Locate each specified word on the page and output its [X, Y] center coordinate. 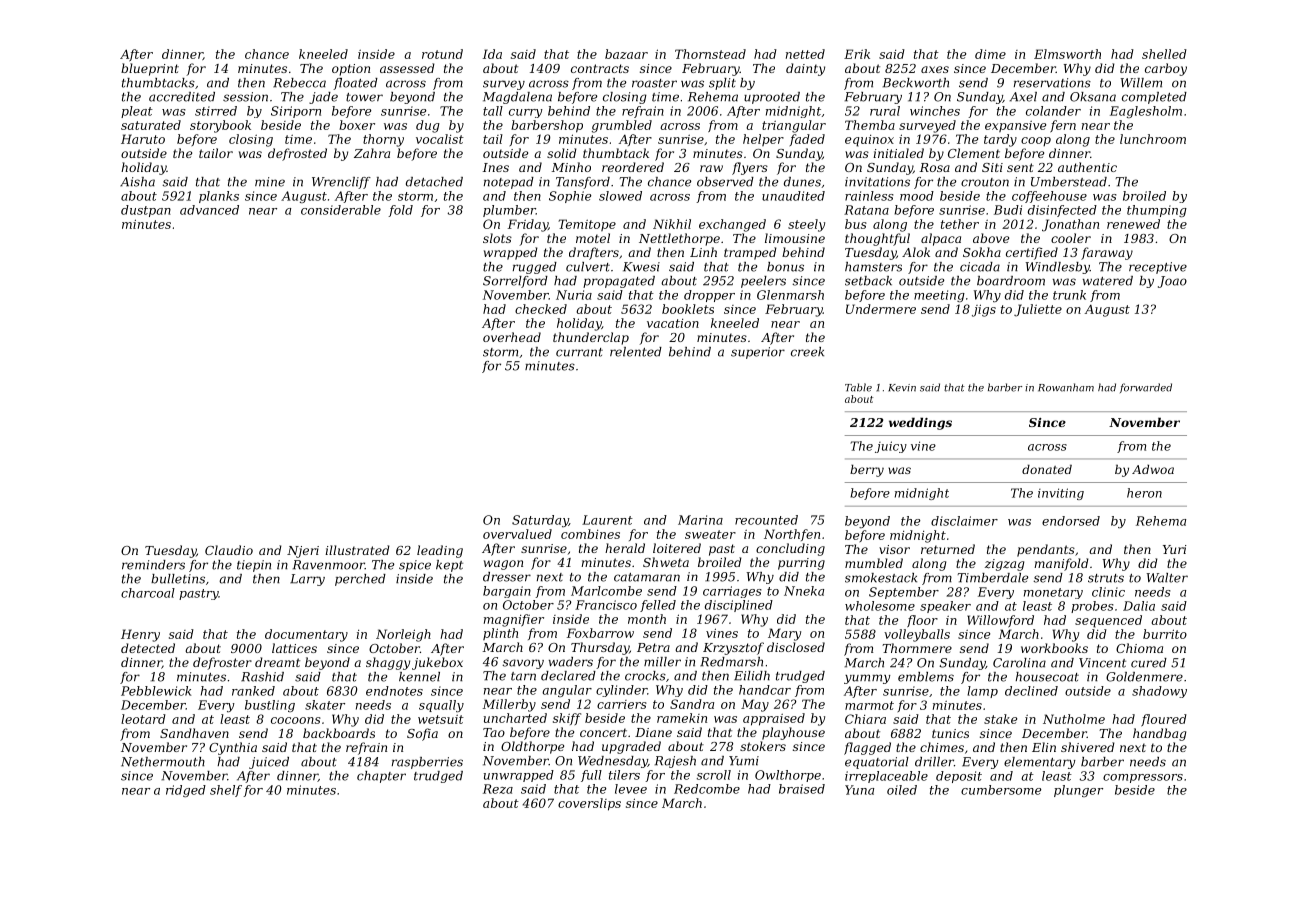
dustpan [146, 211]
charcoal [148, 593]
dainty [805, 69]
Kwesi [641, 267]
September [904, 593]
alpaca [941, 239]
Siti [992, 167]
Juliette [1038, 310]
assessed [407, 68]
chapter [381, 777]
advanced [209, 210]
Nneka [804, 591]
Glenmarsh [790, 295]
